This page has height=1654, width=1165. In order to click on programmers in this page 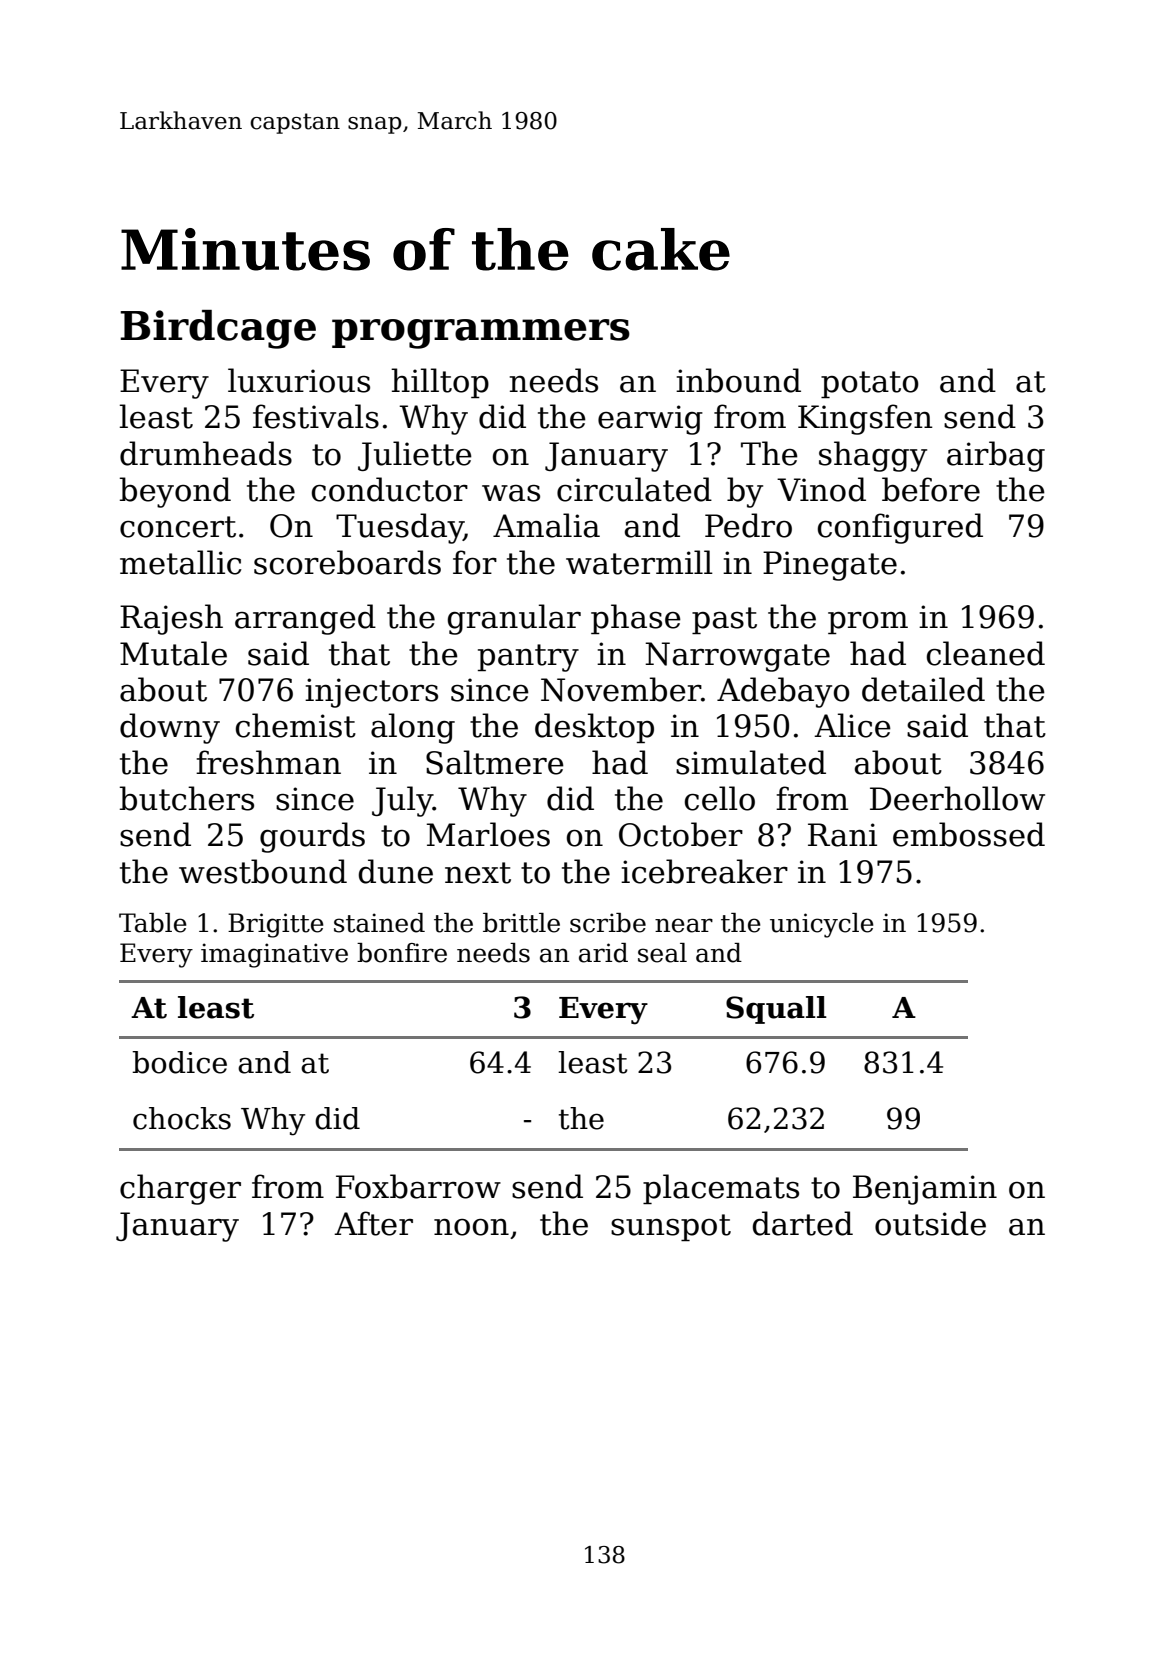, I will do `click(481, 334)`.
